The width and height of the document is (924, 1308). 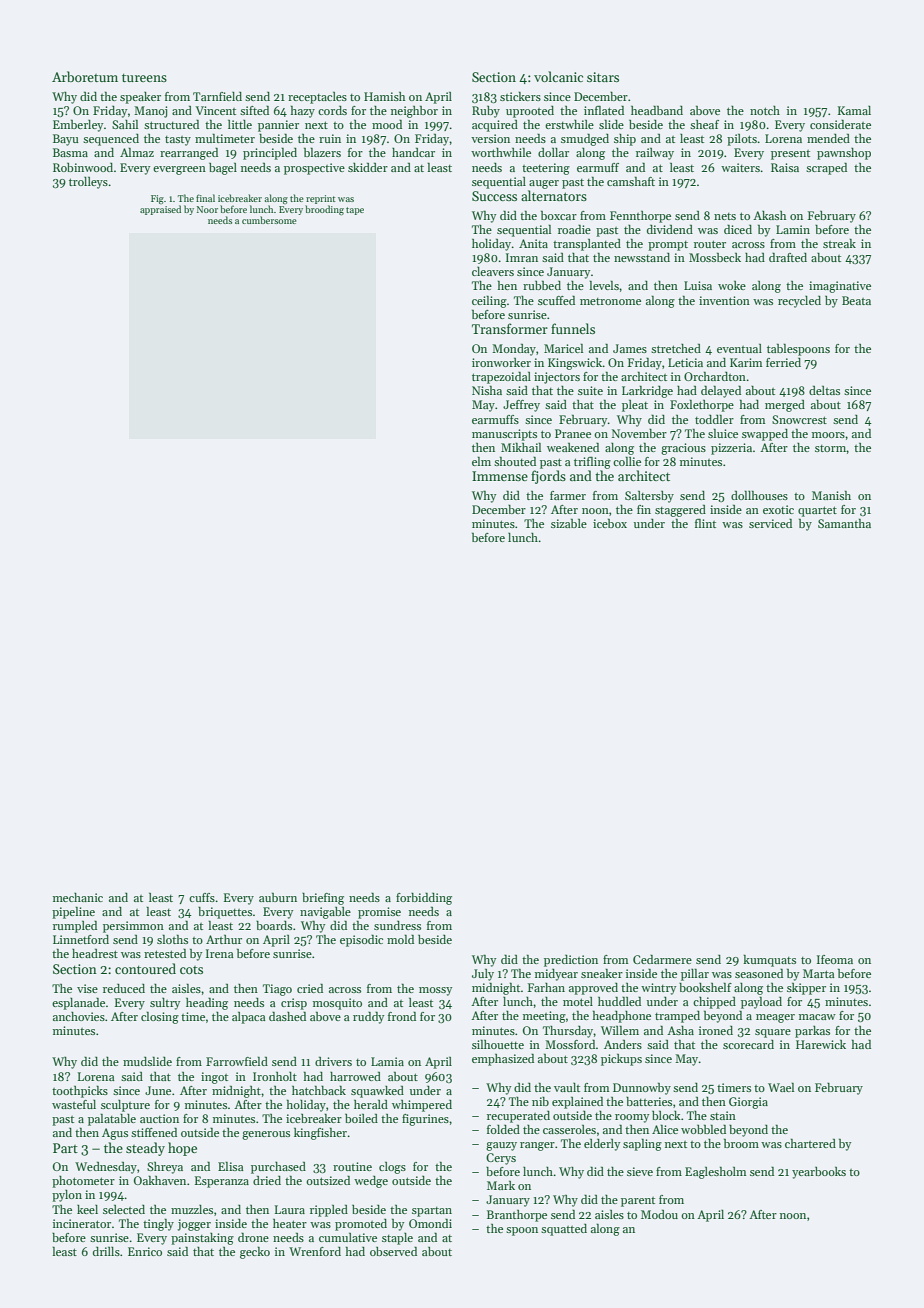 What do you see at coordinates (854, 110) in the document?
I see `Kamal` at bounding box center [854, 110].
